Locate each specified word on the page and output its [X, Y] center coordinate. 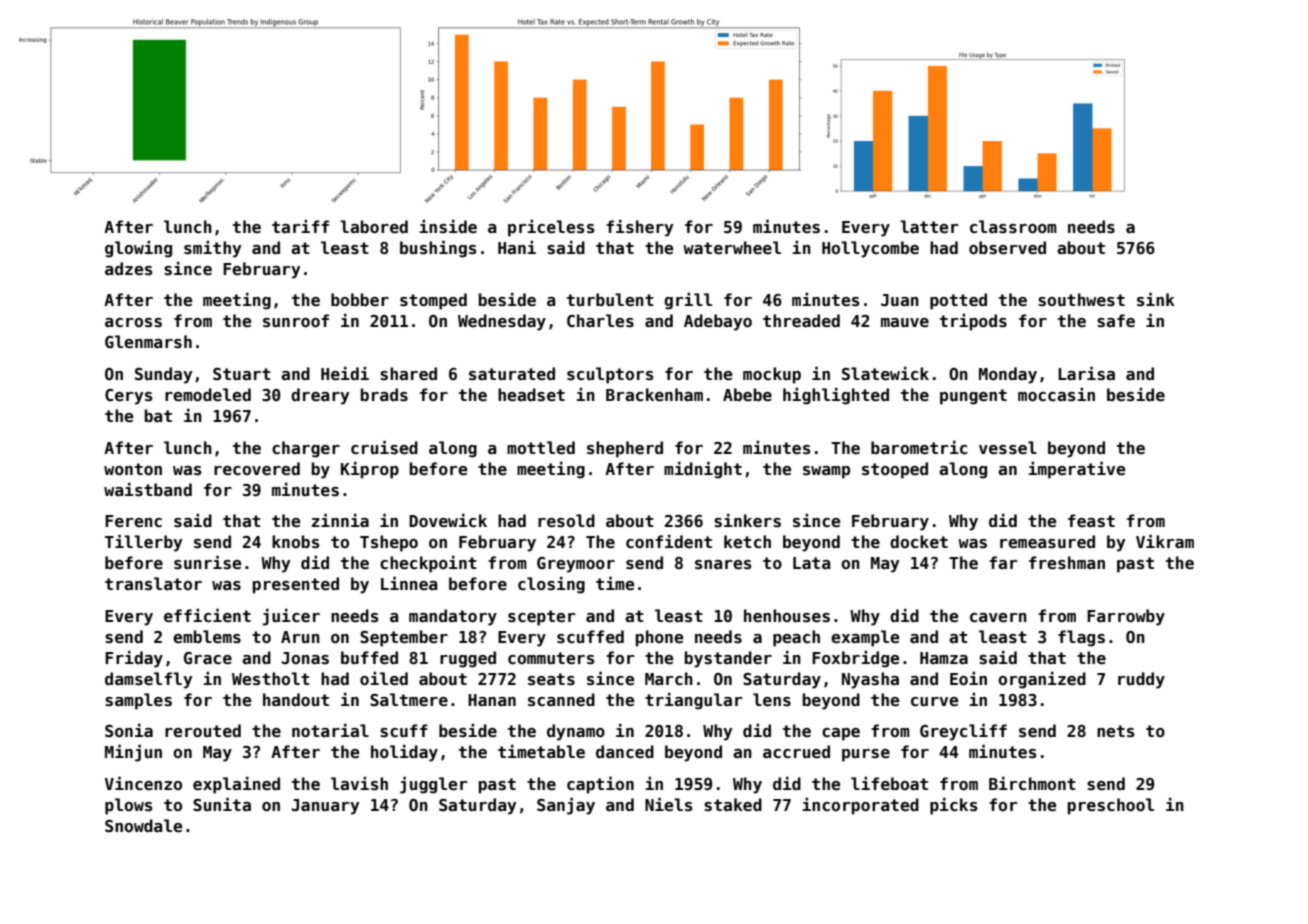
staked [733, 805]
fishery [640, 228]
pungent [973, 397]
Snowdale [144, 826]
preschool [1111, 806]
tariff [300, 226]
